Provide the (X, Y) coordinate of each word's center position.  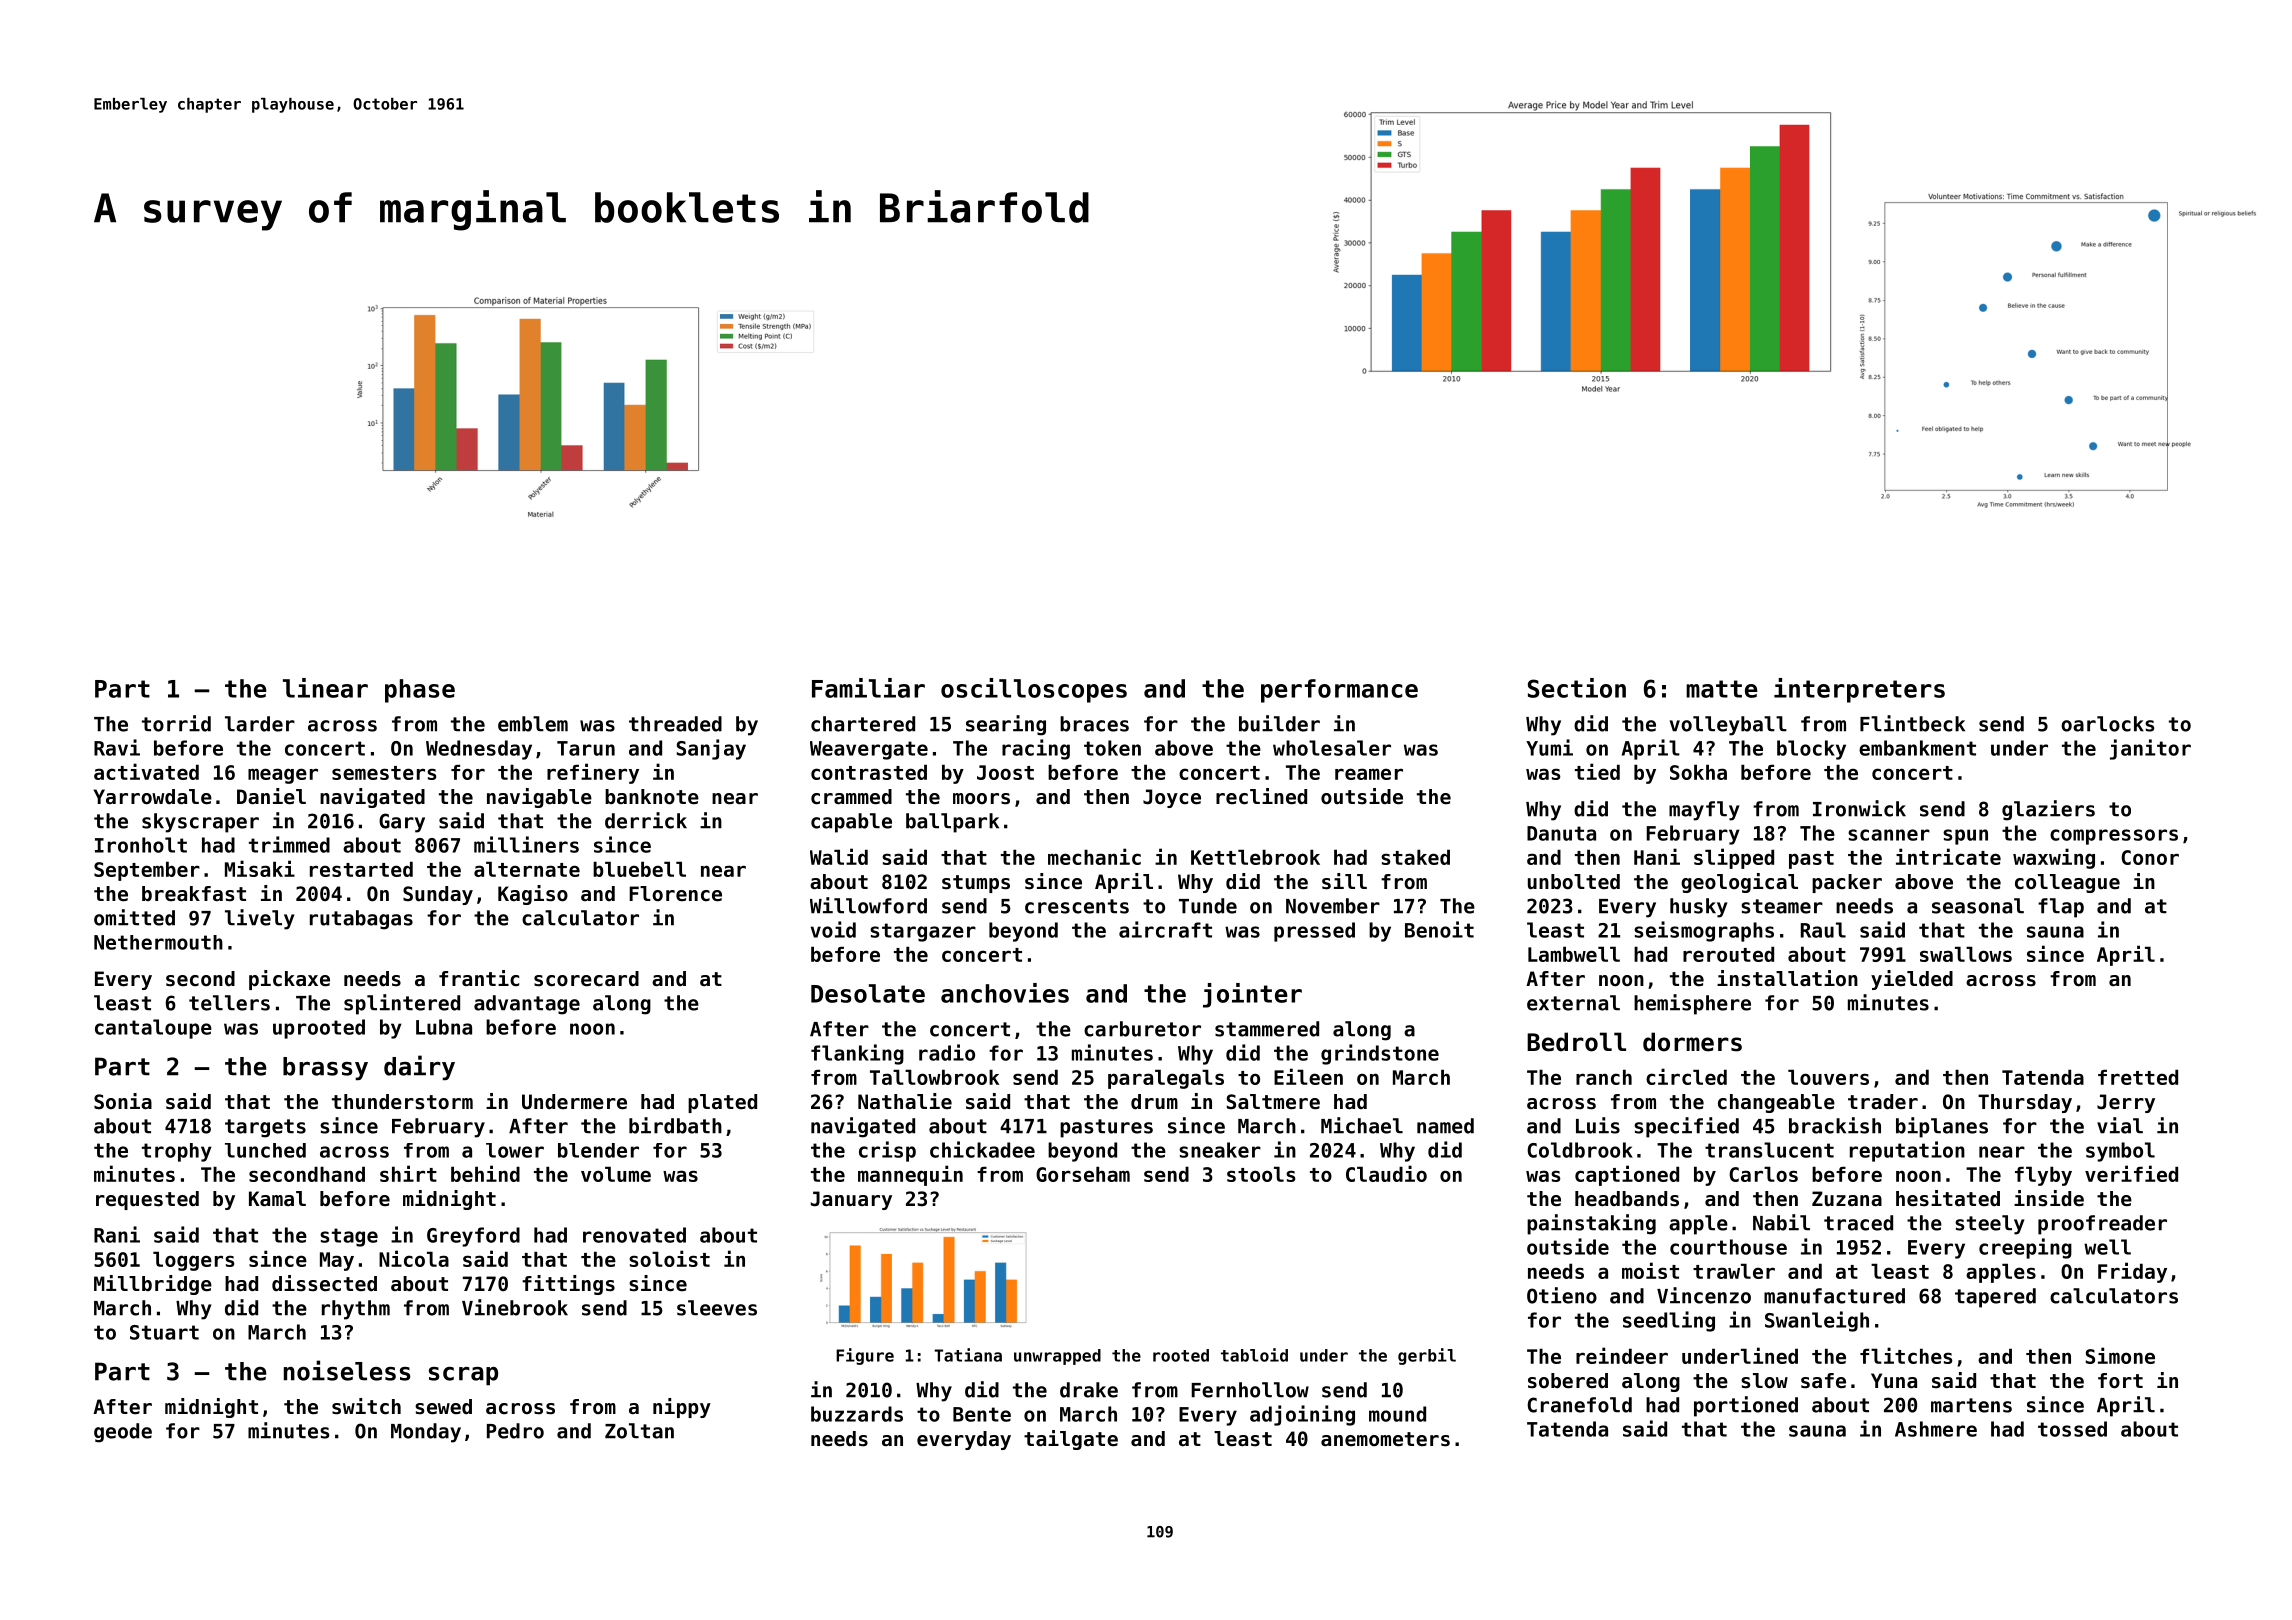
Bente (982, 1414)
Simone (2120, 1355)
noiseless (347, 1370)
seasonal (1978, 906)
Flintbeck (1912, 723)
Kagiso (533, 895)
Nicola (414, 1258)
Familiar (868, 688)
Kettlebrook (1255, 857)
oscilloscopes (1034, 690)
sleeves (717, 1308)
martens (1971, 1405)
